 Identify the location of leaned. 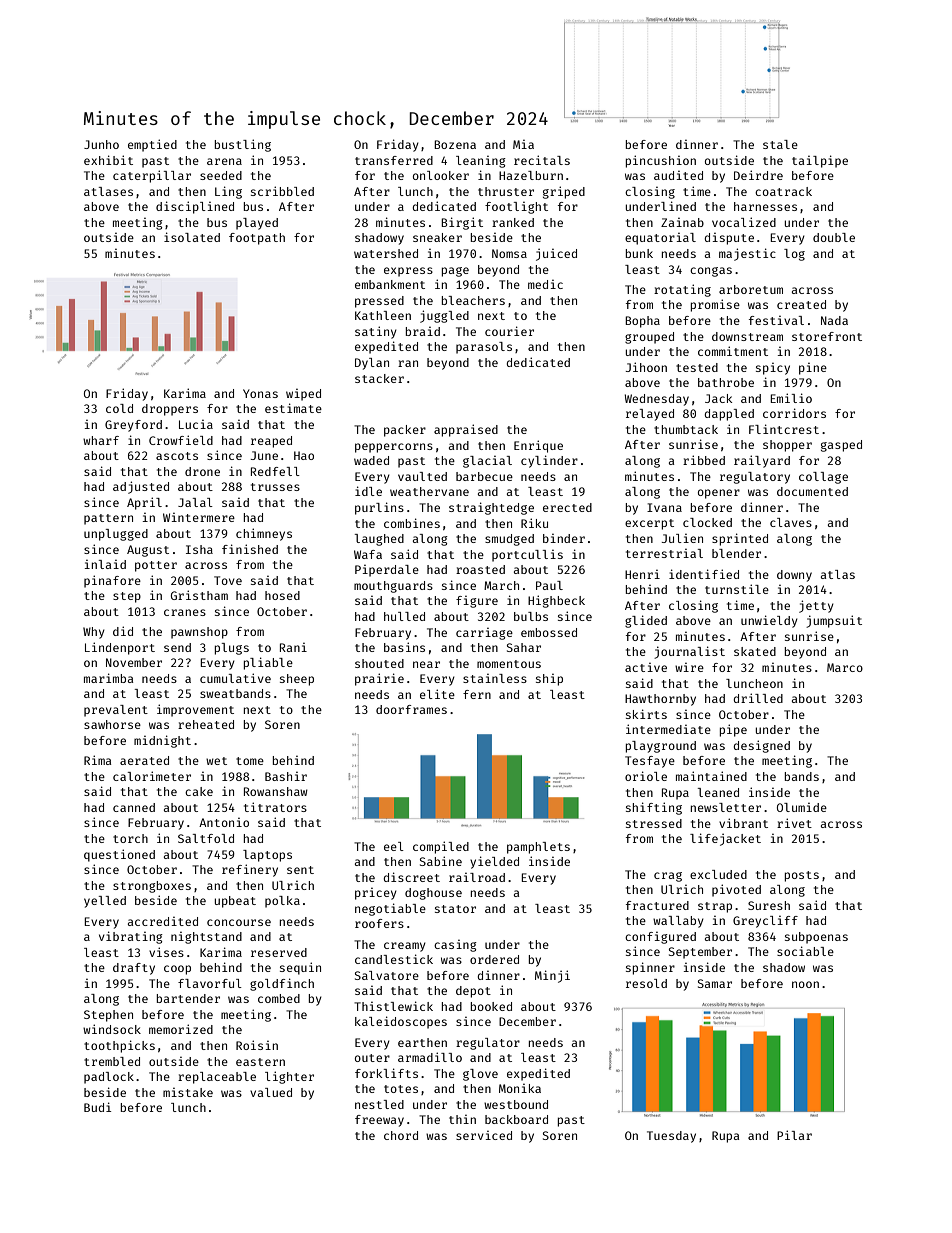
(718, 792).
